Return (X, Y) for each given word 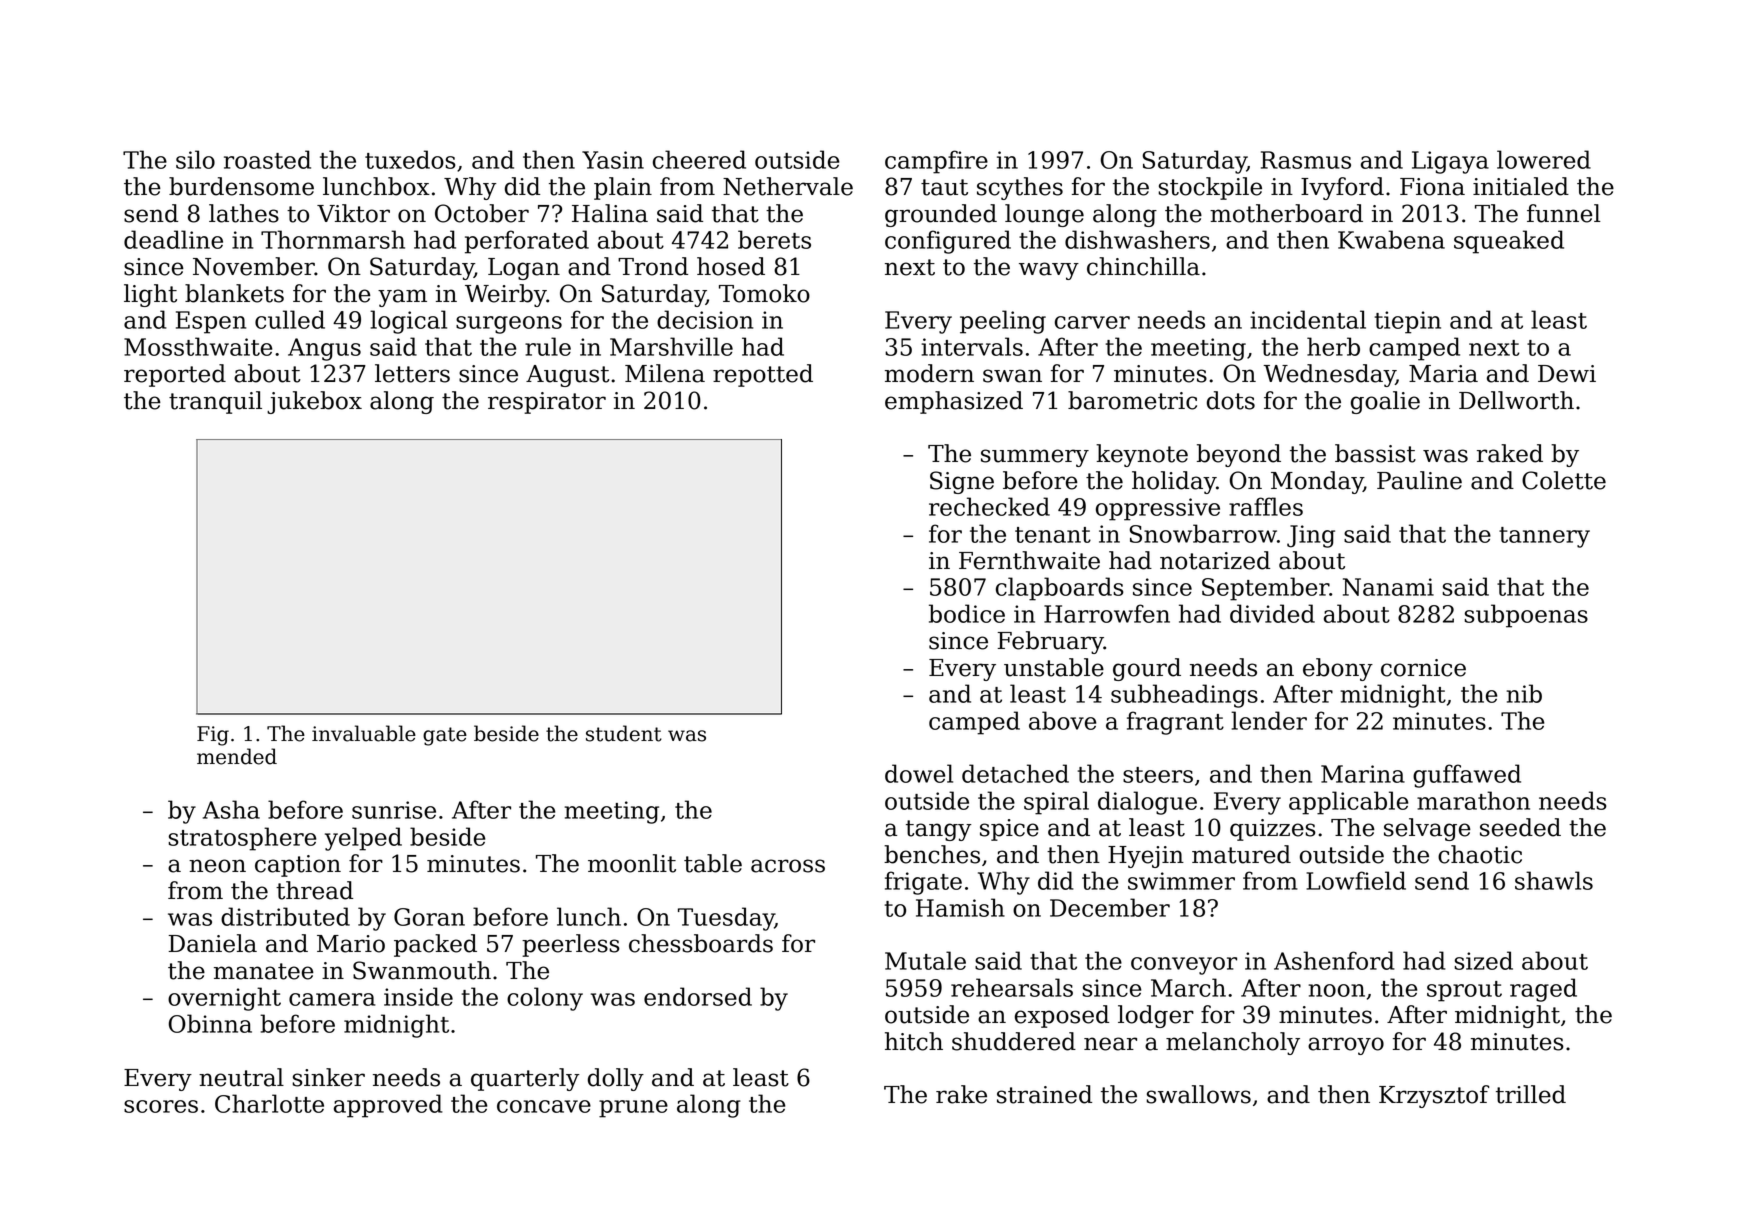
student (624, 733)
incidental (1308, 319)
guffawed (1467, 776)
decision (705, 319)
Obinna (210, 1023)
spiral (1056, 803)
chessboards (701, 943)
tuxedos (410, 159)
